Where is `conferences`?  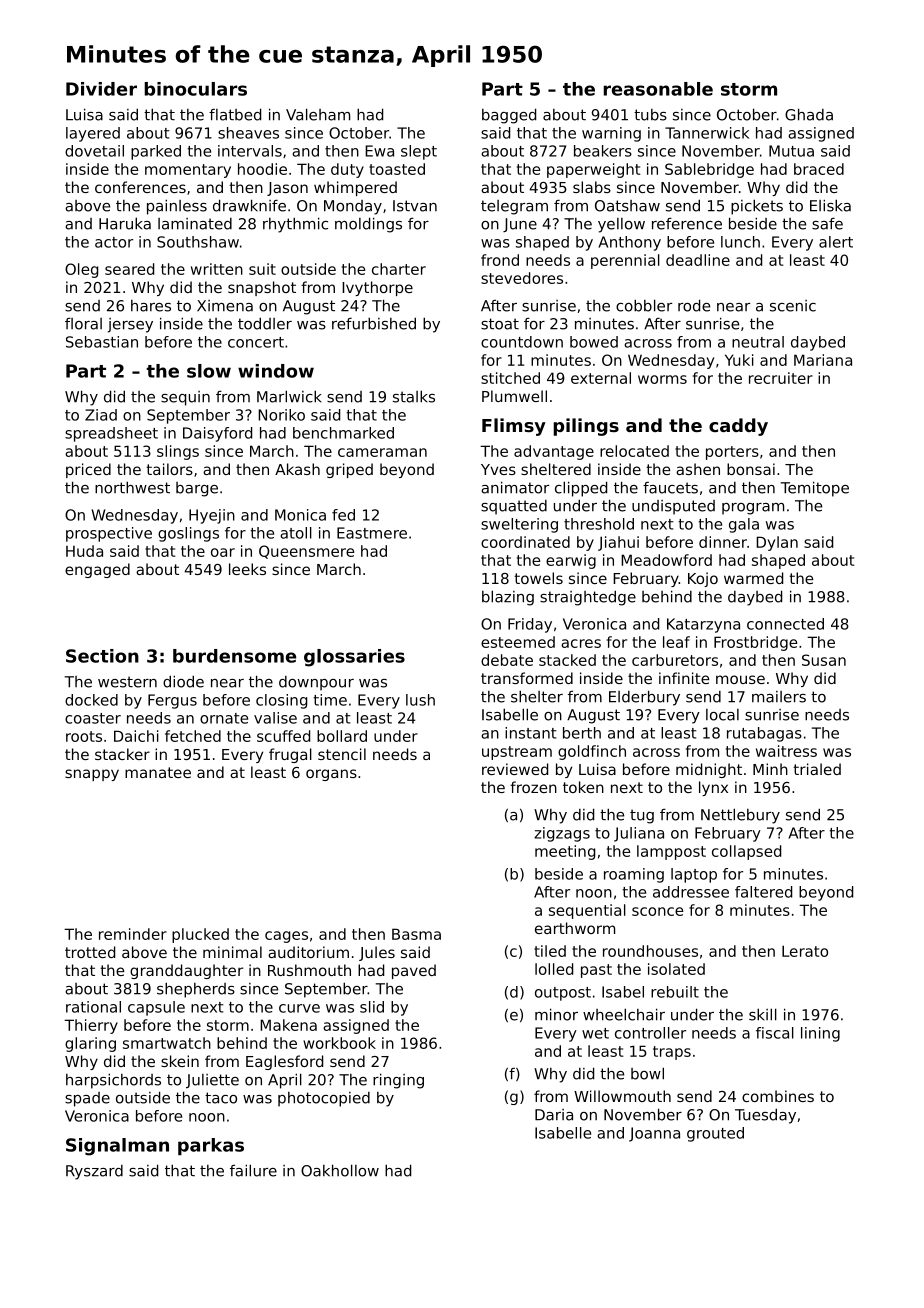 conferences is located at coordinates (140, 187).
